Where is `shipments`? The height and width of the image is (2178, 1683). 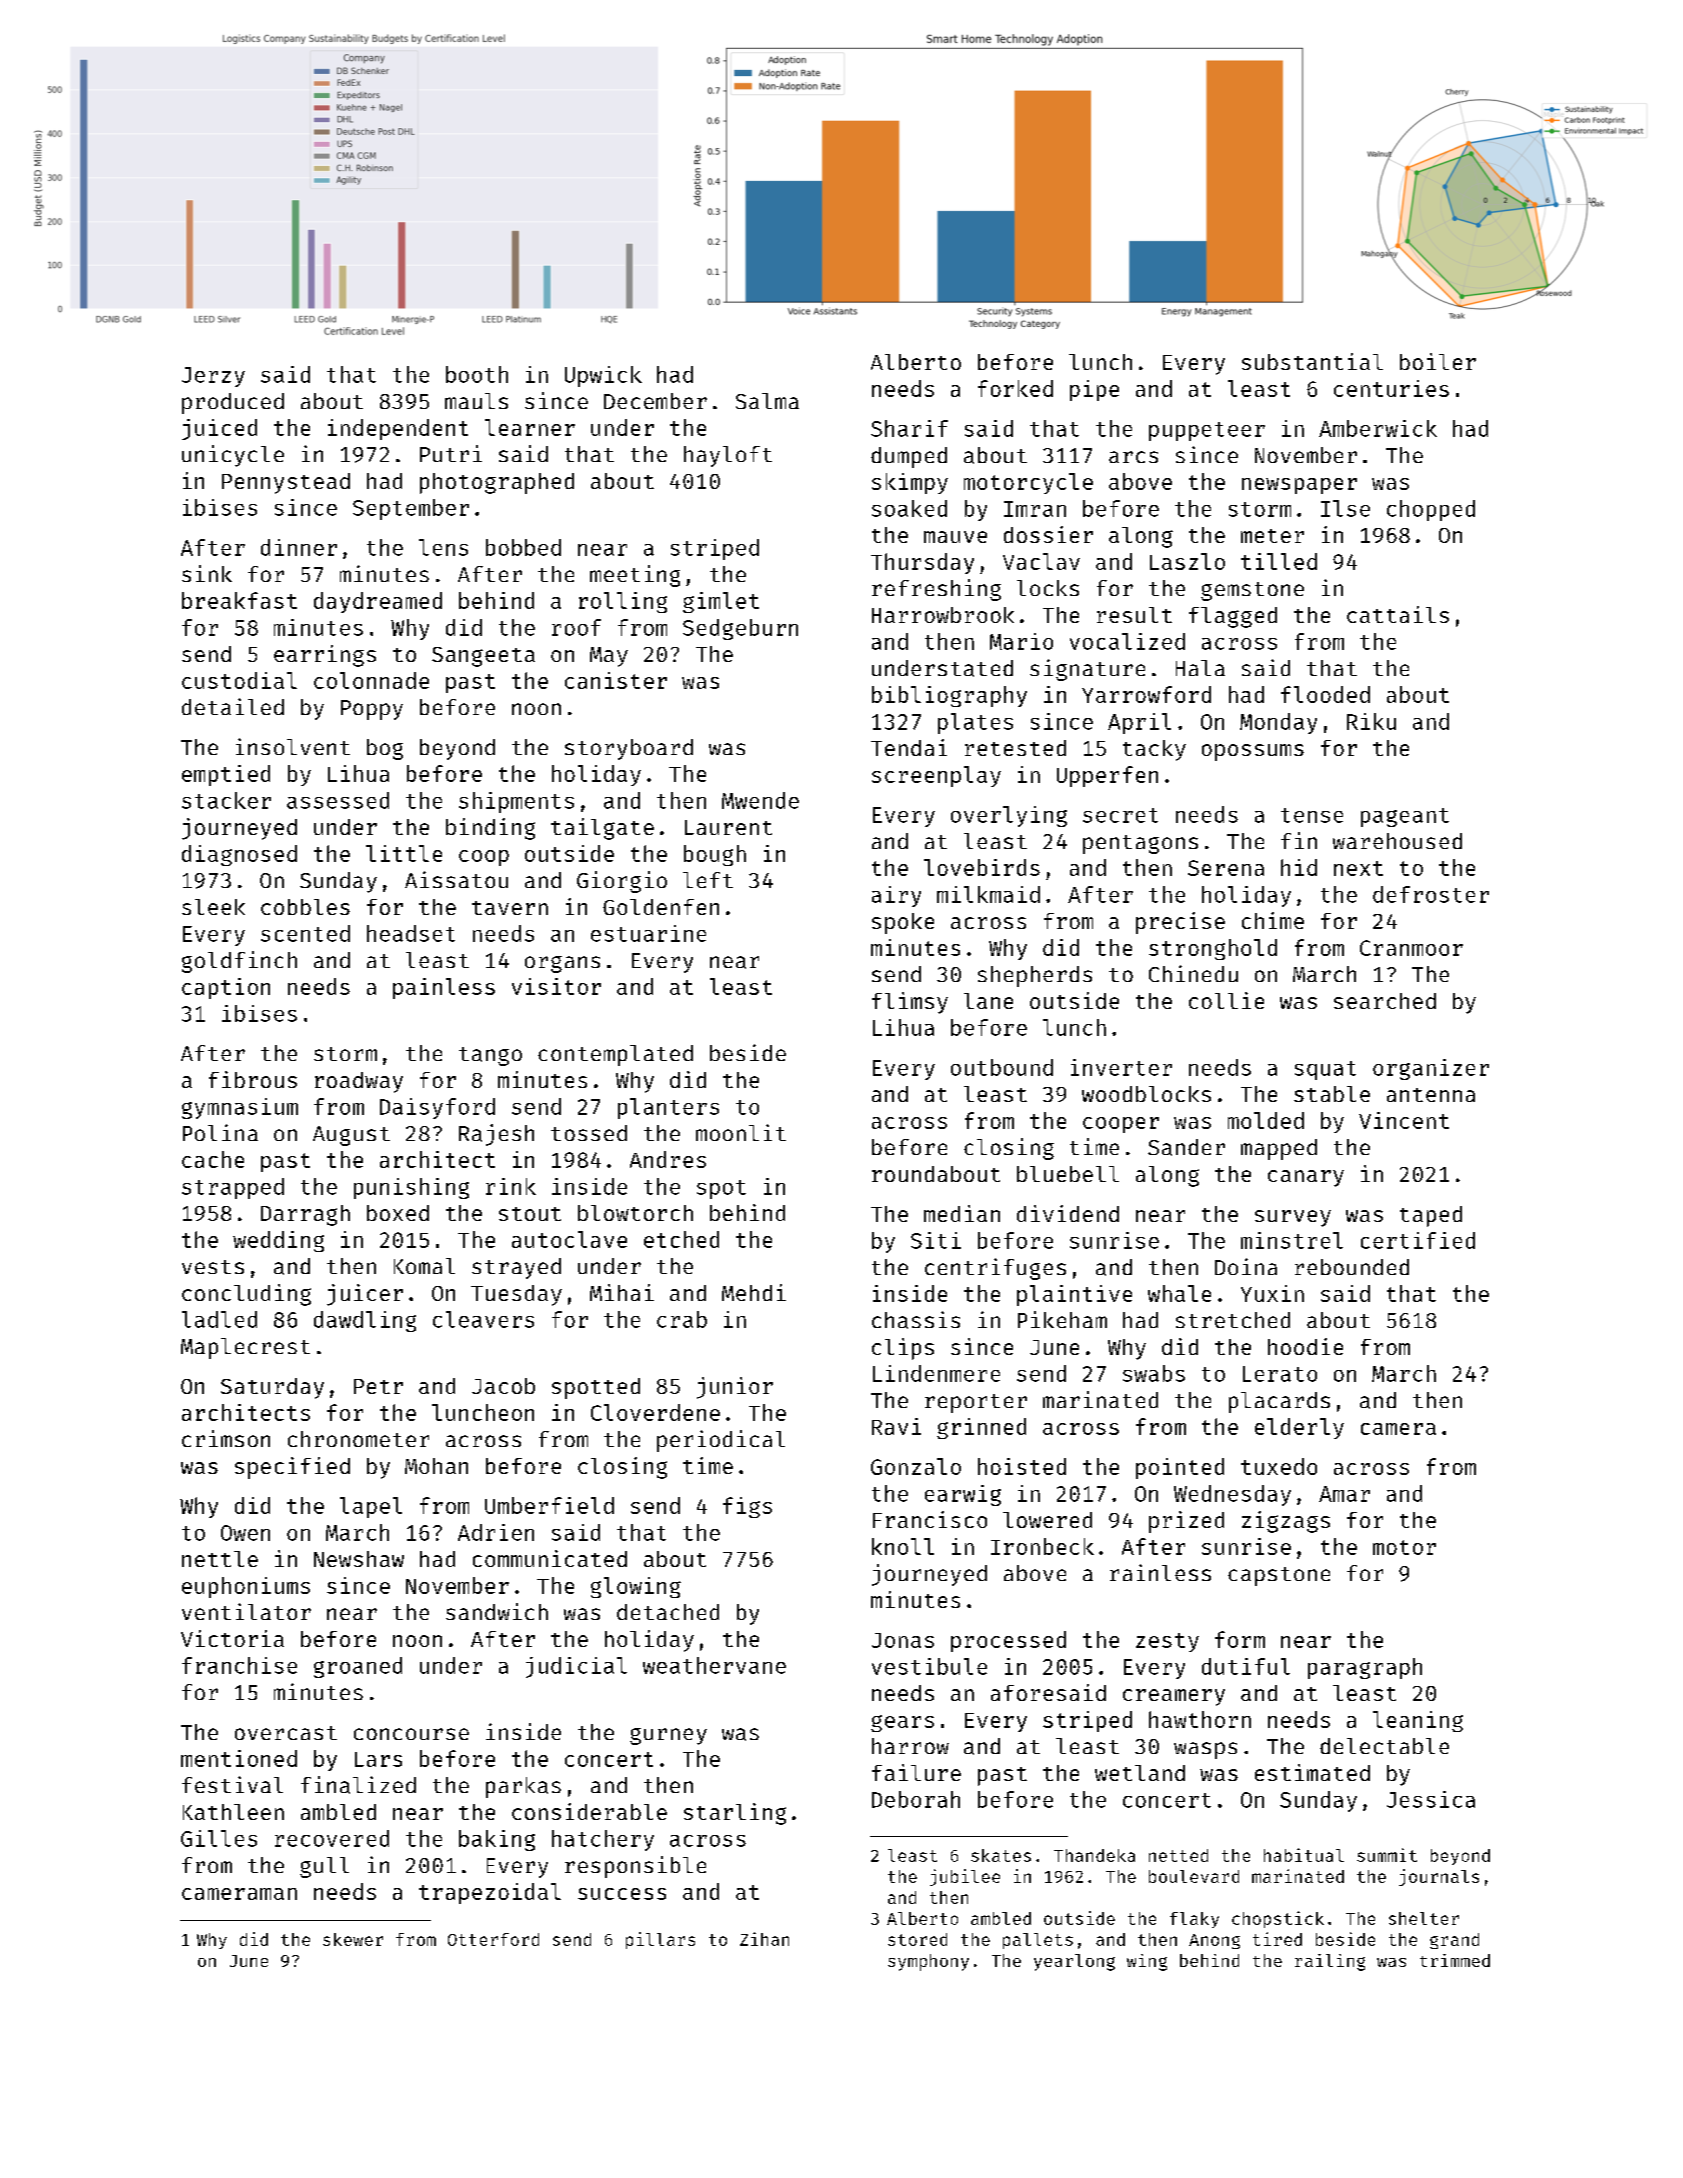
shipments is located at coordinates (516, 802).
